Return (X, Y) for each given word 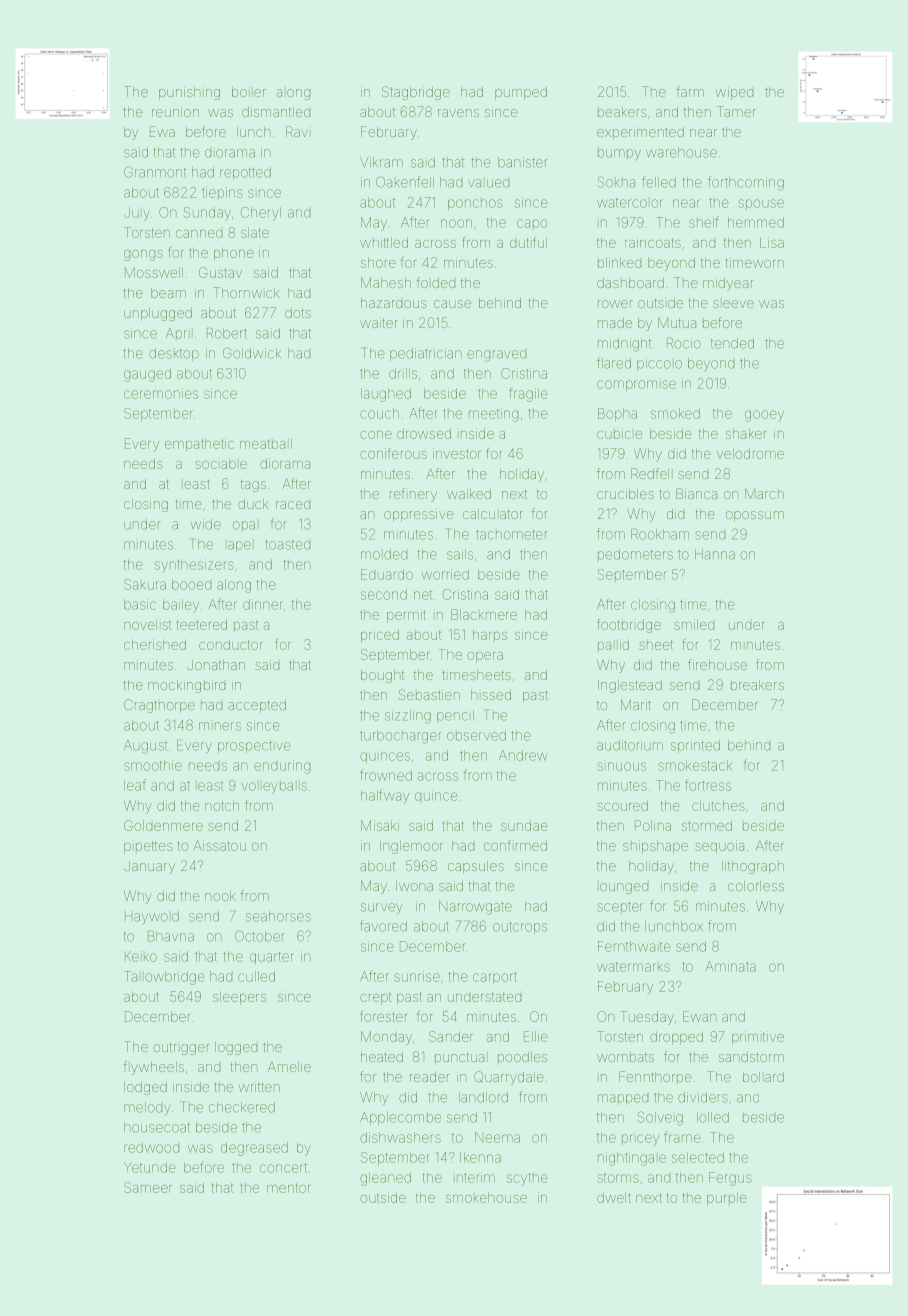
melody (147, 1108)
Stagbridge (416, 93)
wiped (734, 94)
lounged (624, 888)
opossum (755, 516)
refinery (413, 495)
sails (460, 554)
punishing (189, 93)
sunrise (417, 976)
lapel (239, 546)
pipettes (148, 847)
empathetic (199, 444)
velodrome (750, 454)
